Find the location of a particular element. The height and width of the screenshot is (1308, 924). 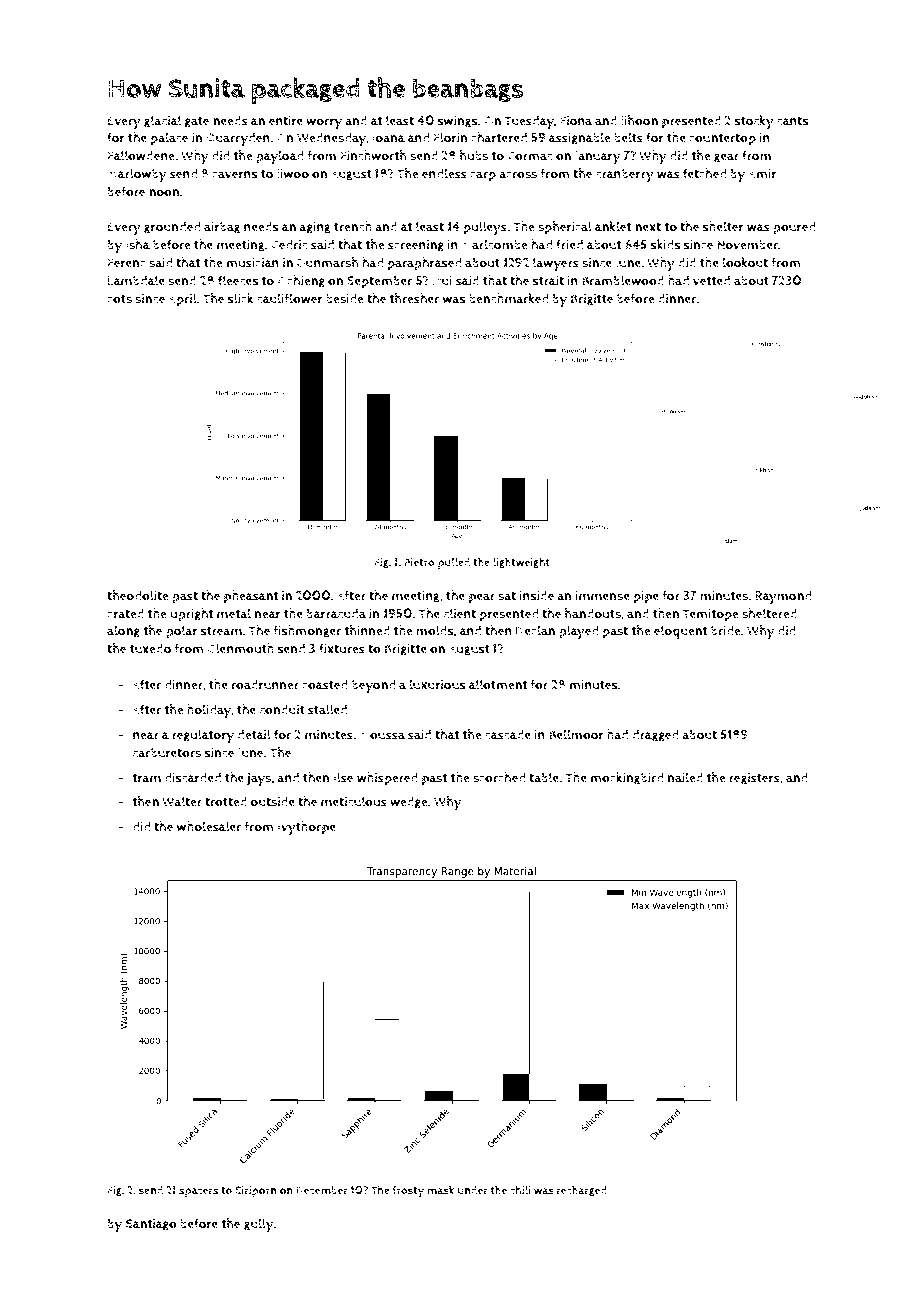

Moussa is located at coordinates (382, 735).
